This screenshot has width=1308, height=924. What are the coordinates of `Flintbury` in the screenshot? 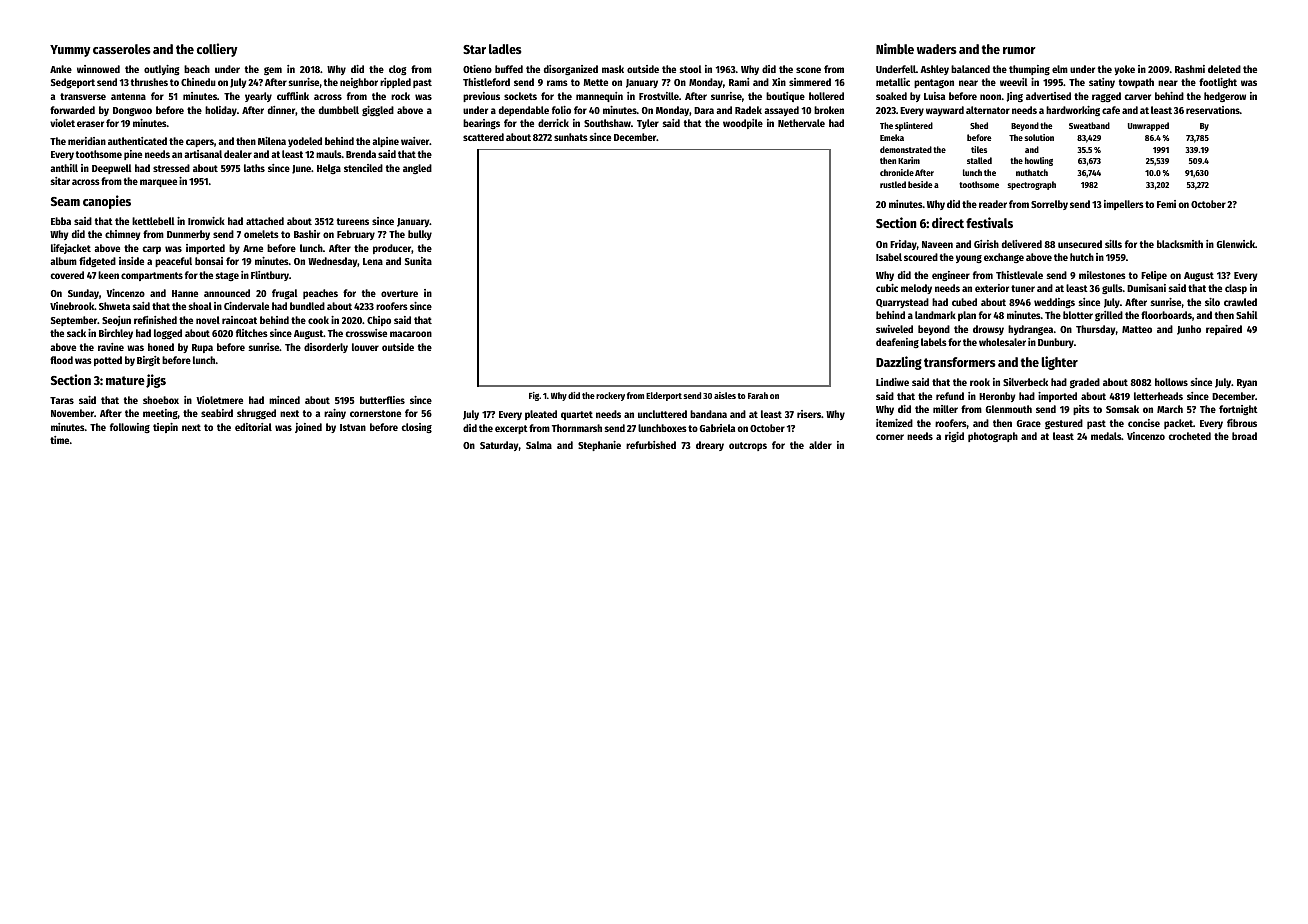 It's located at (270, 276).
